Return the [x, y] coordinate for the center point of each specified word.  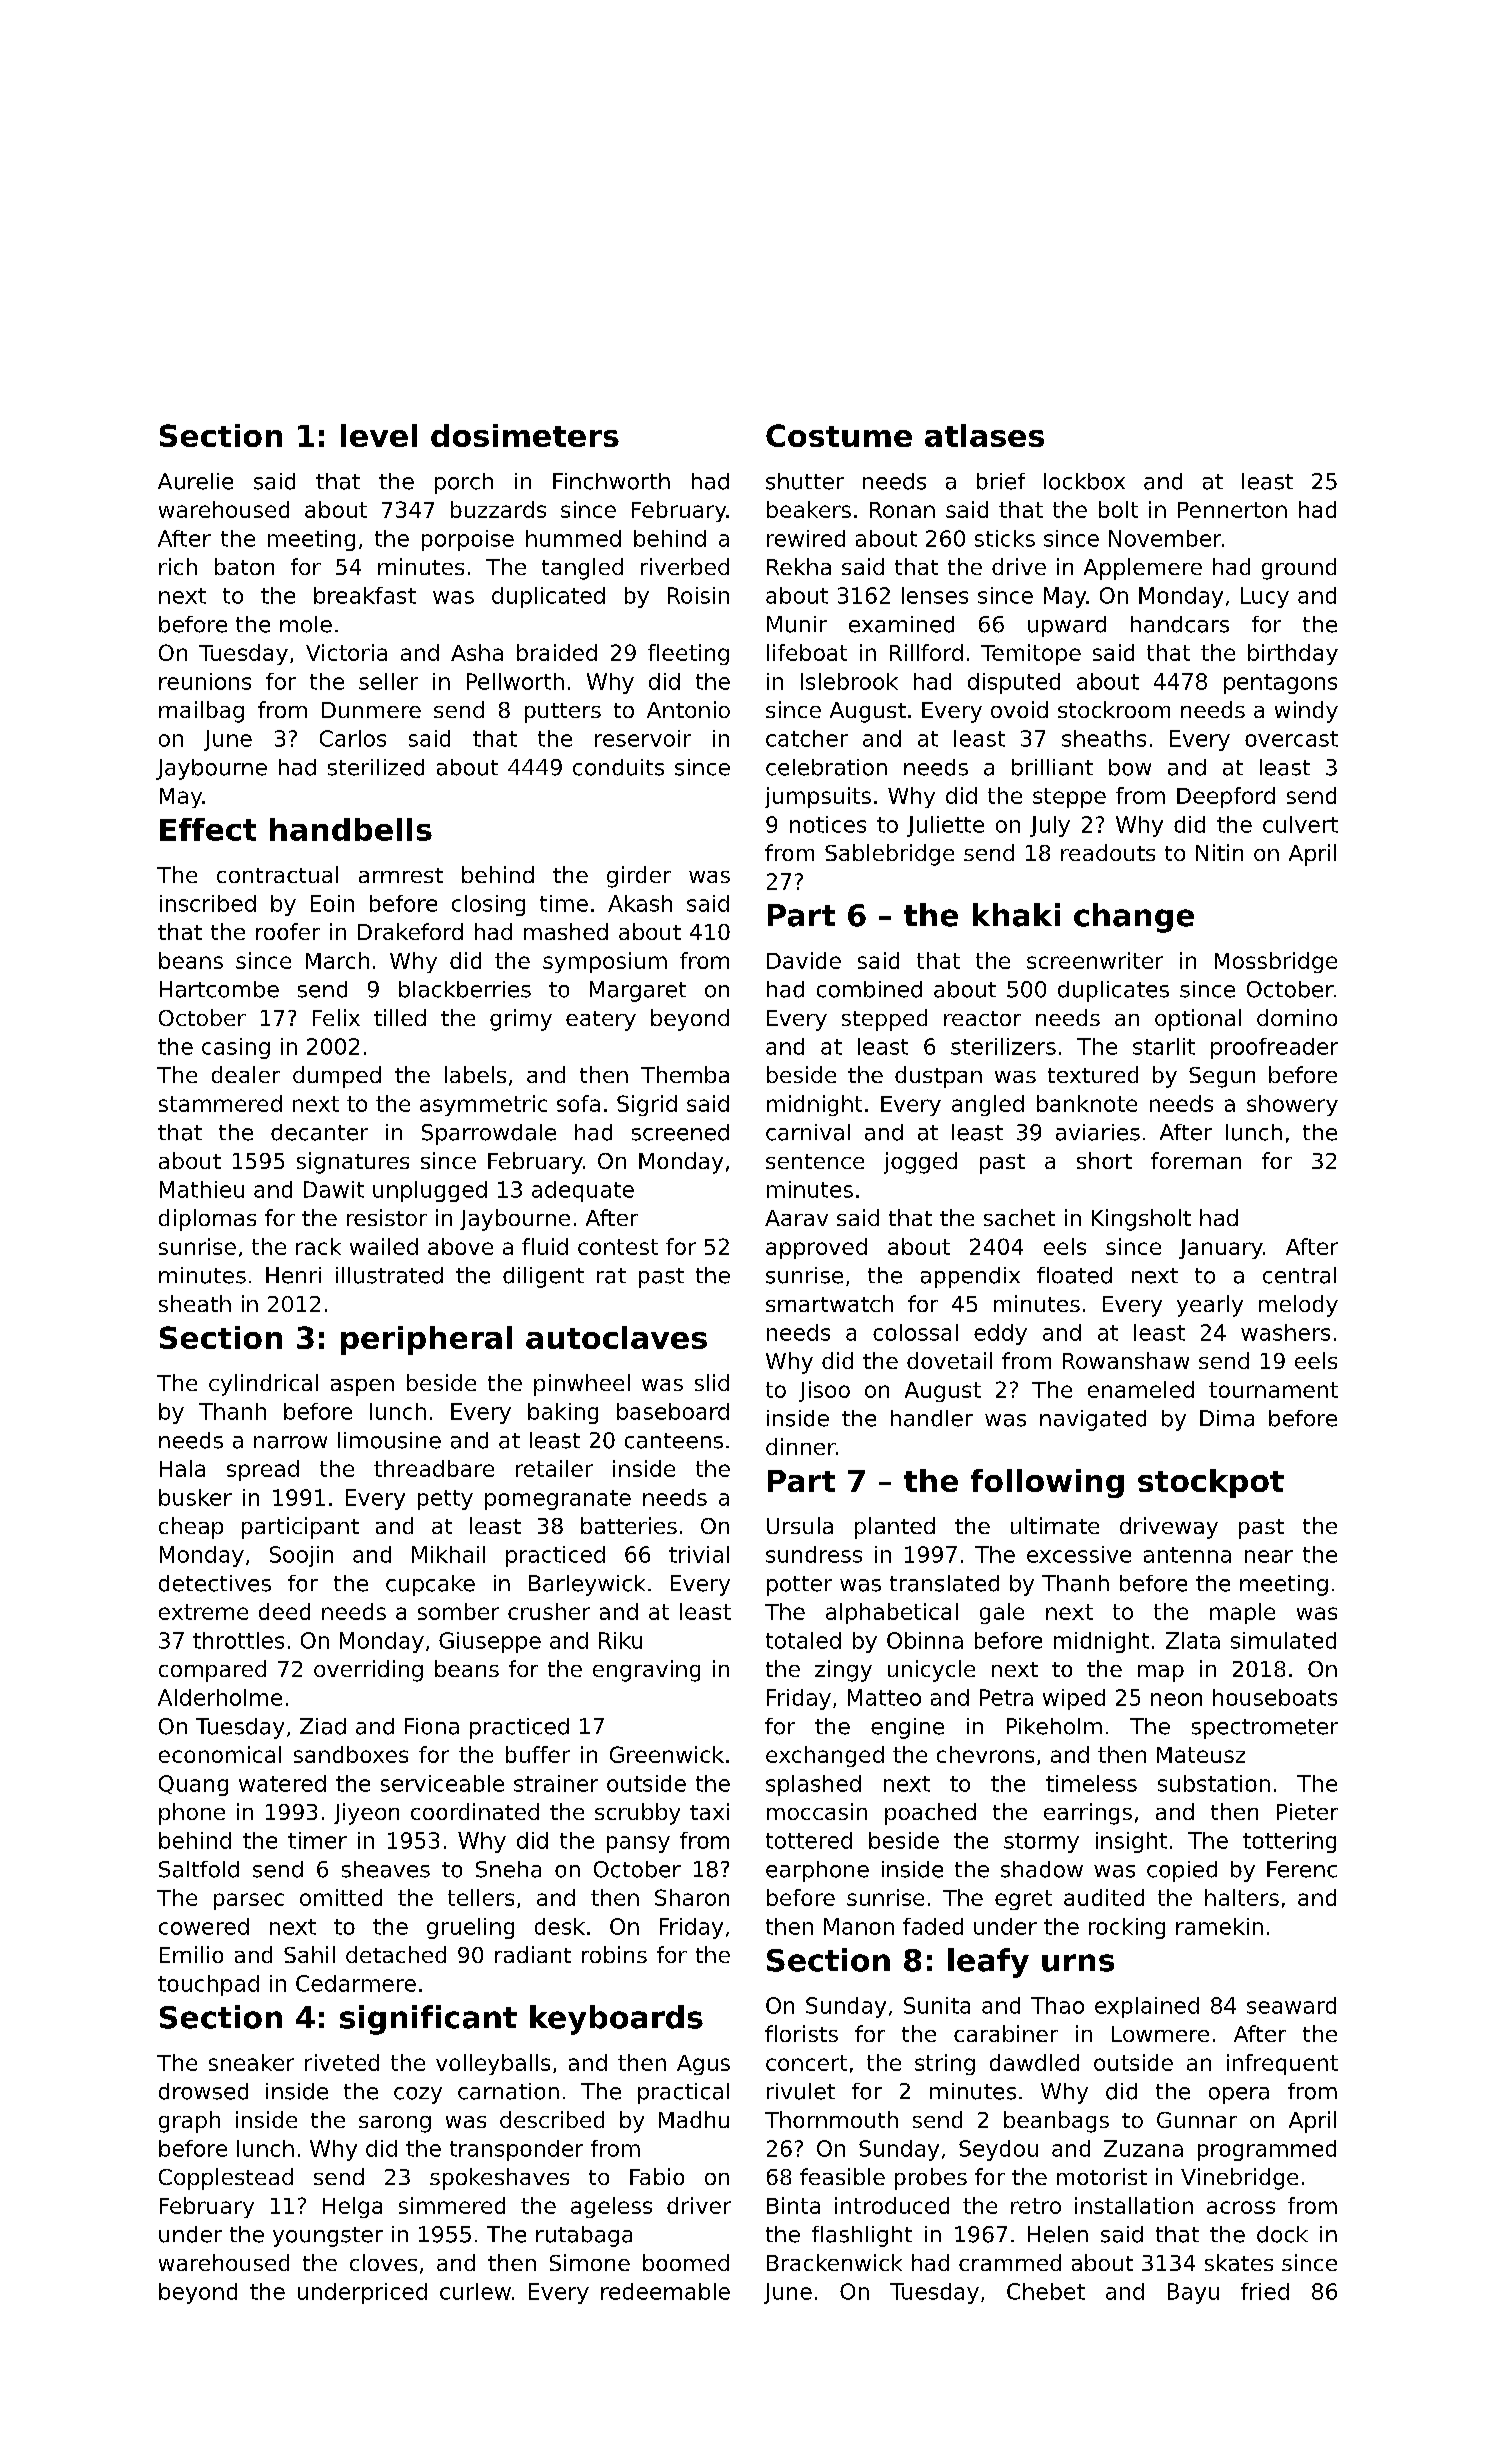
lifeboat [807, 652]
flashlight [862, 2236]
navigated [1093, 1420]
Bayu [1193, 2293]
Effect [208, 829]
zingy [843, 1671]
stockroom [1114, 709]
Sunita [937, 2005]
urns [1078, 1963]
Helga [352, 2207]
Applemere [1143, 569]
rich [178, 566]
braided [557, 652]
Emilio [191, 1954]
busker [195, 1497]
